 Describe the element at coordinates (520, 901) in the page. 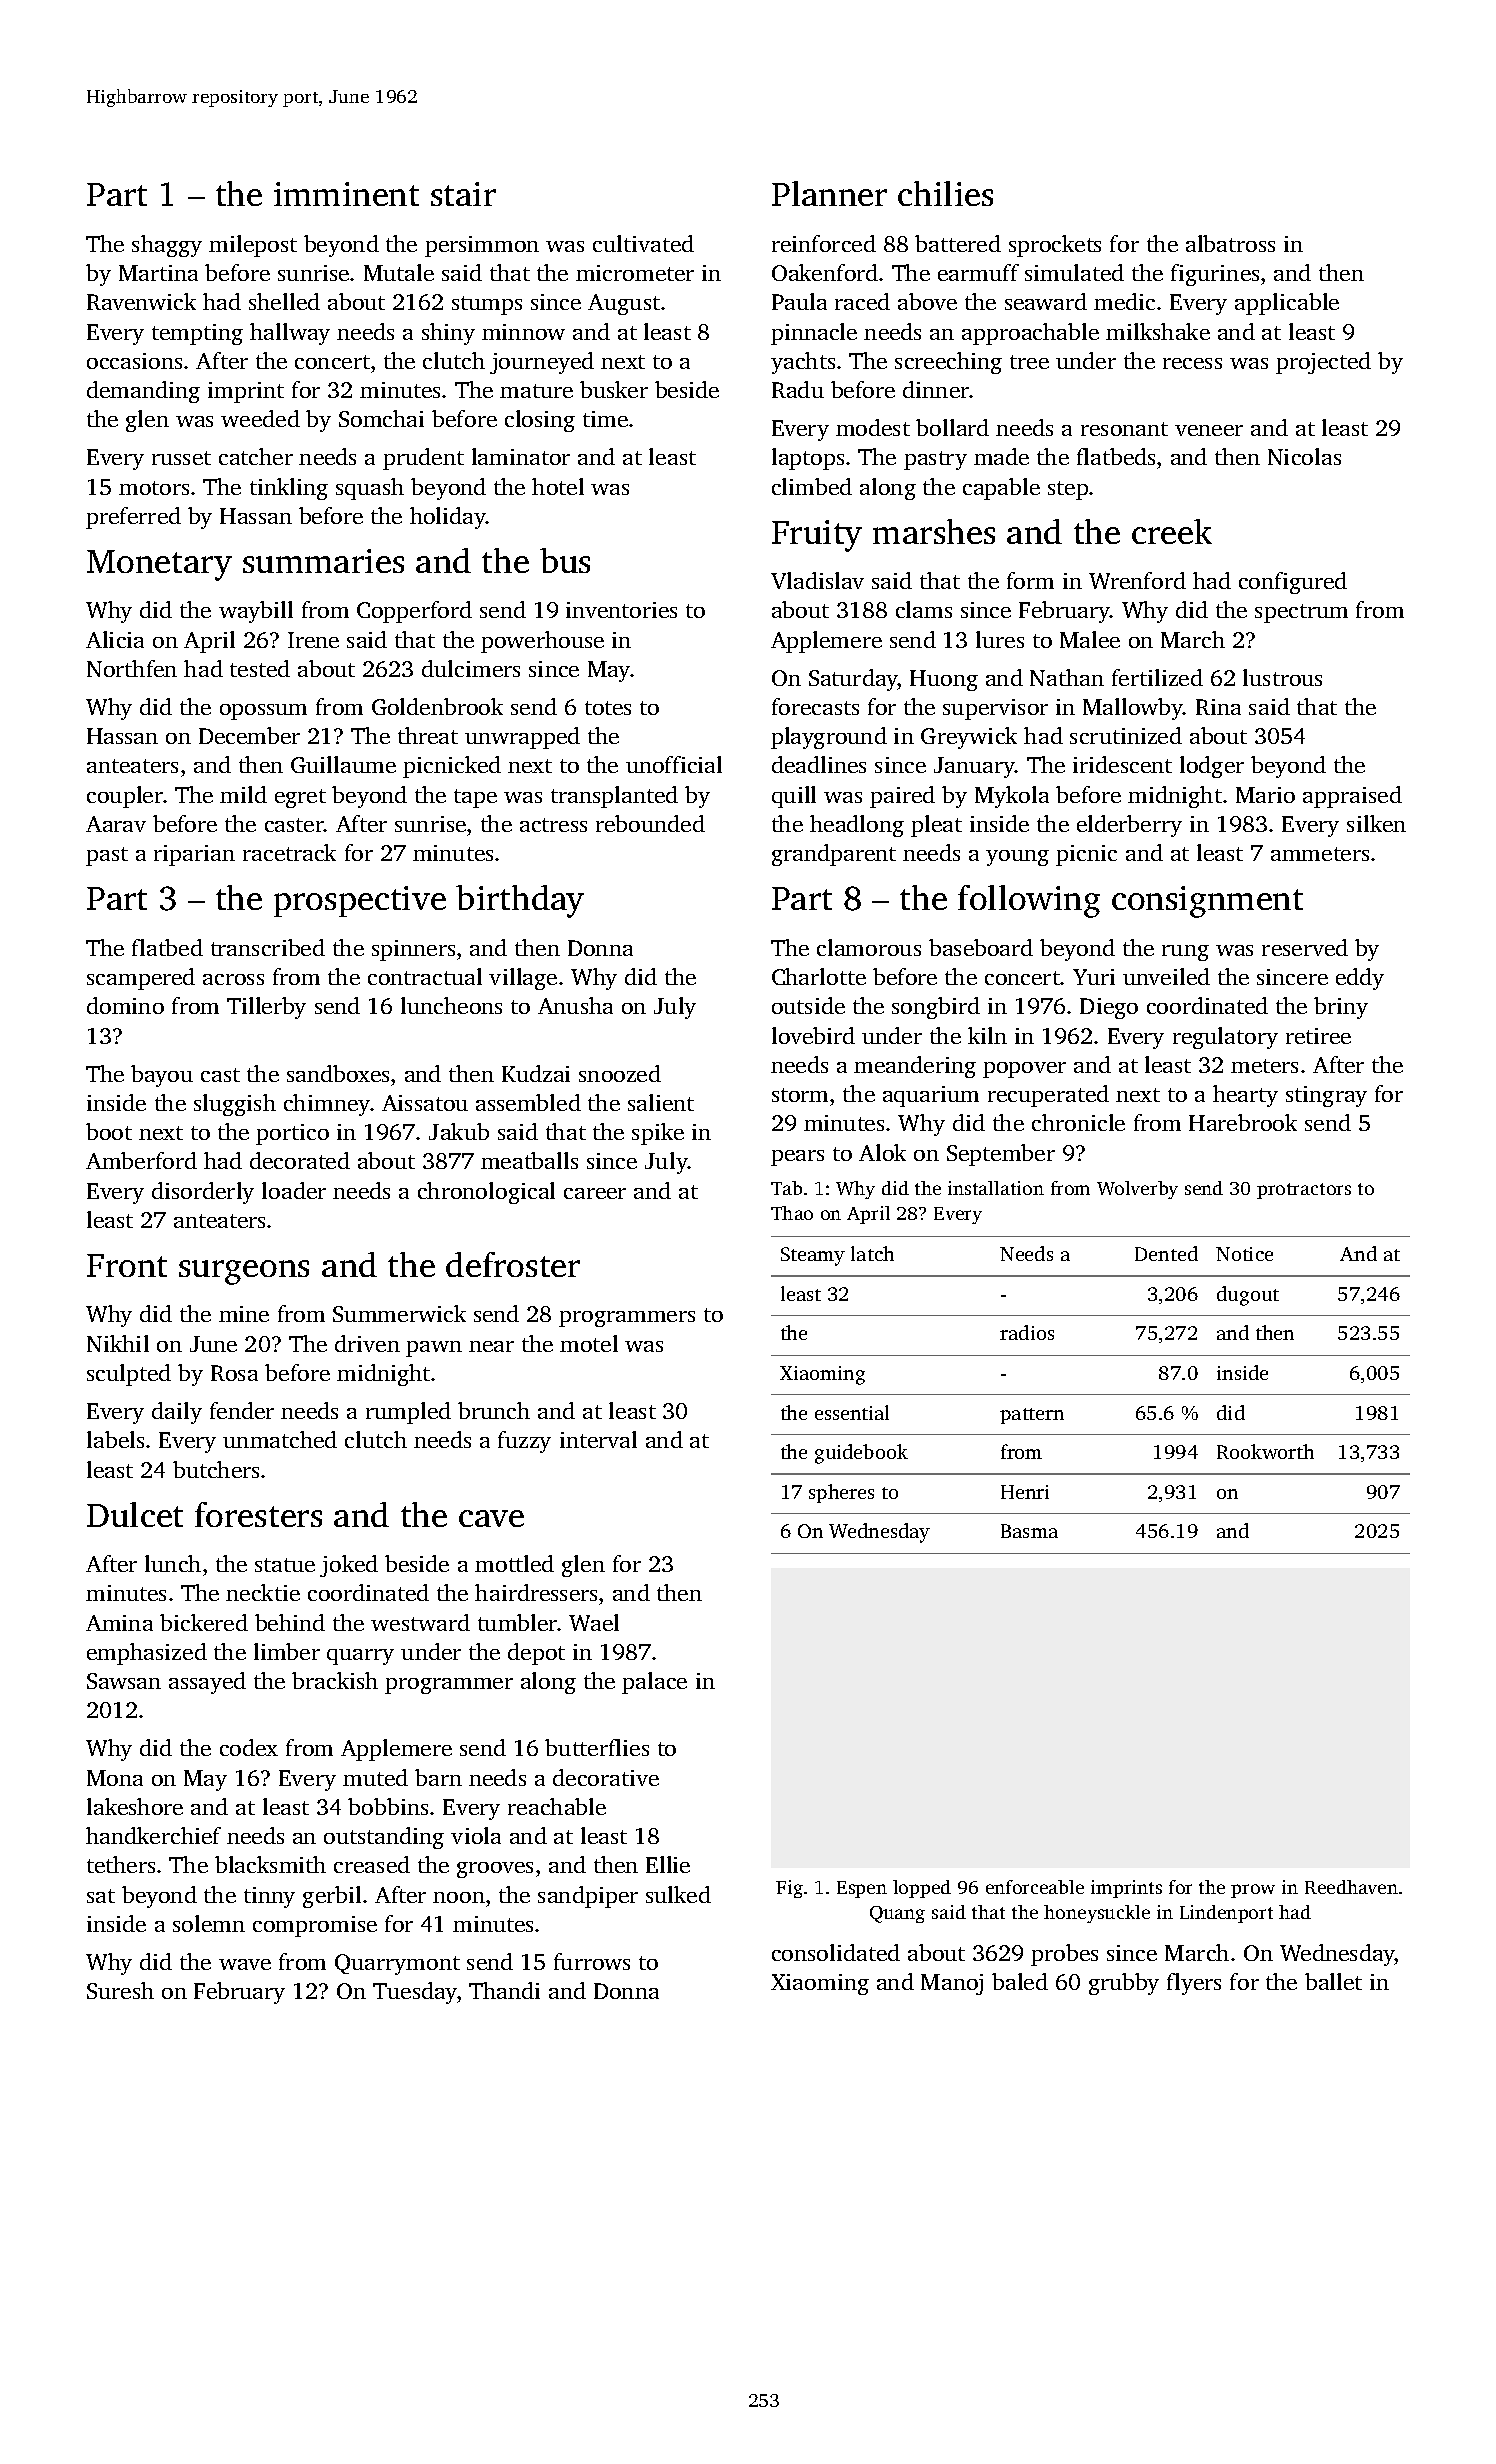

I see `birthday` at that location.
